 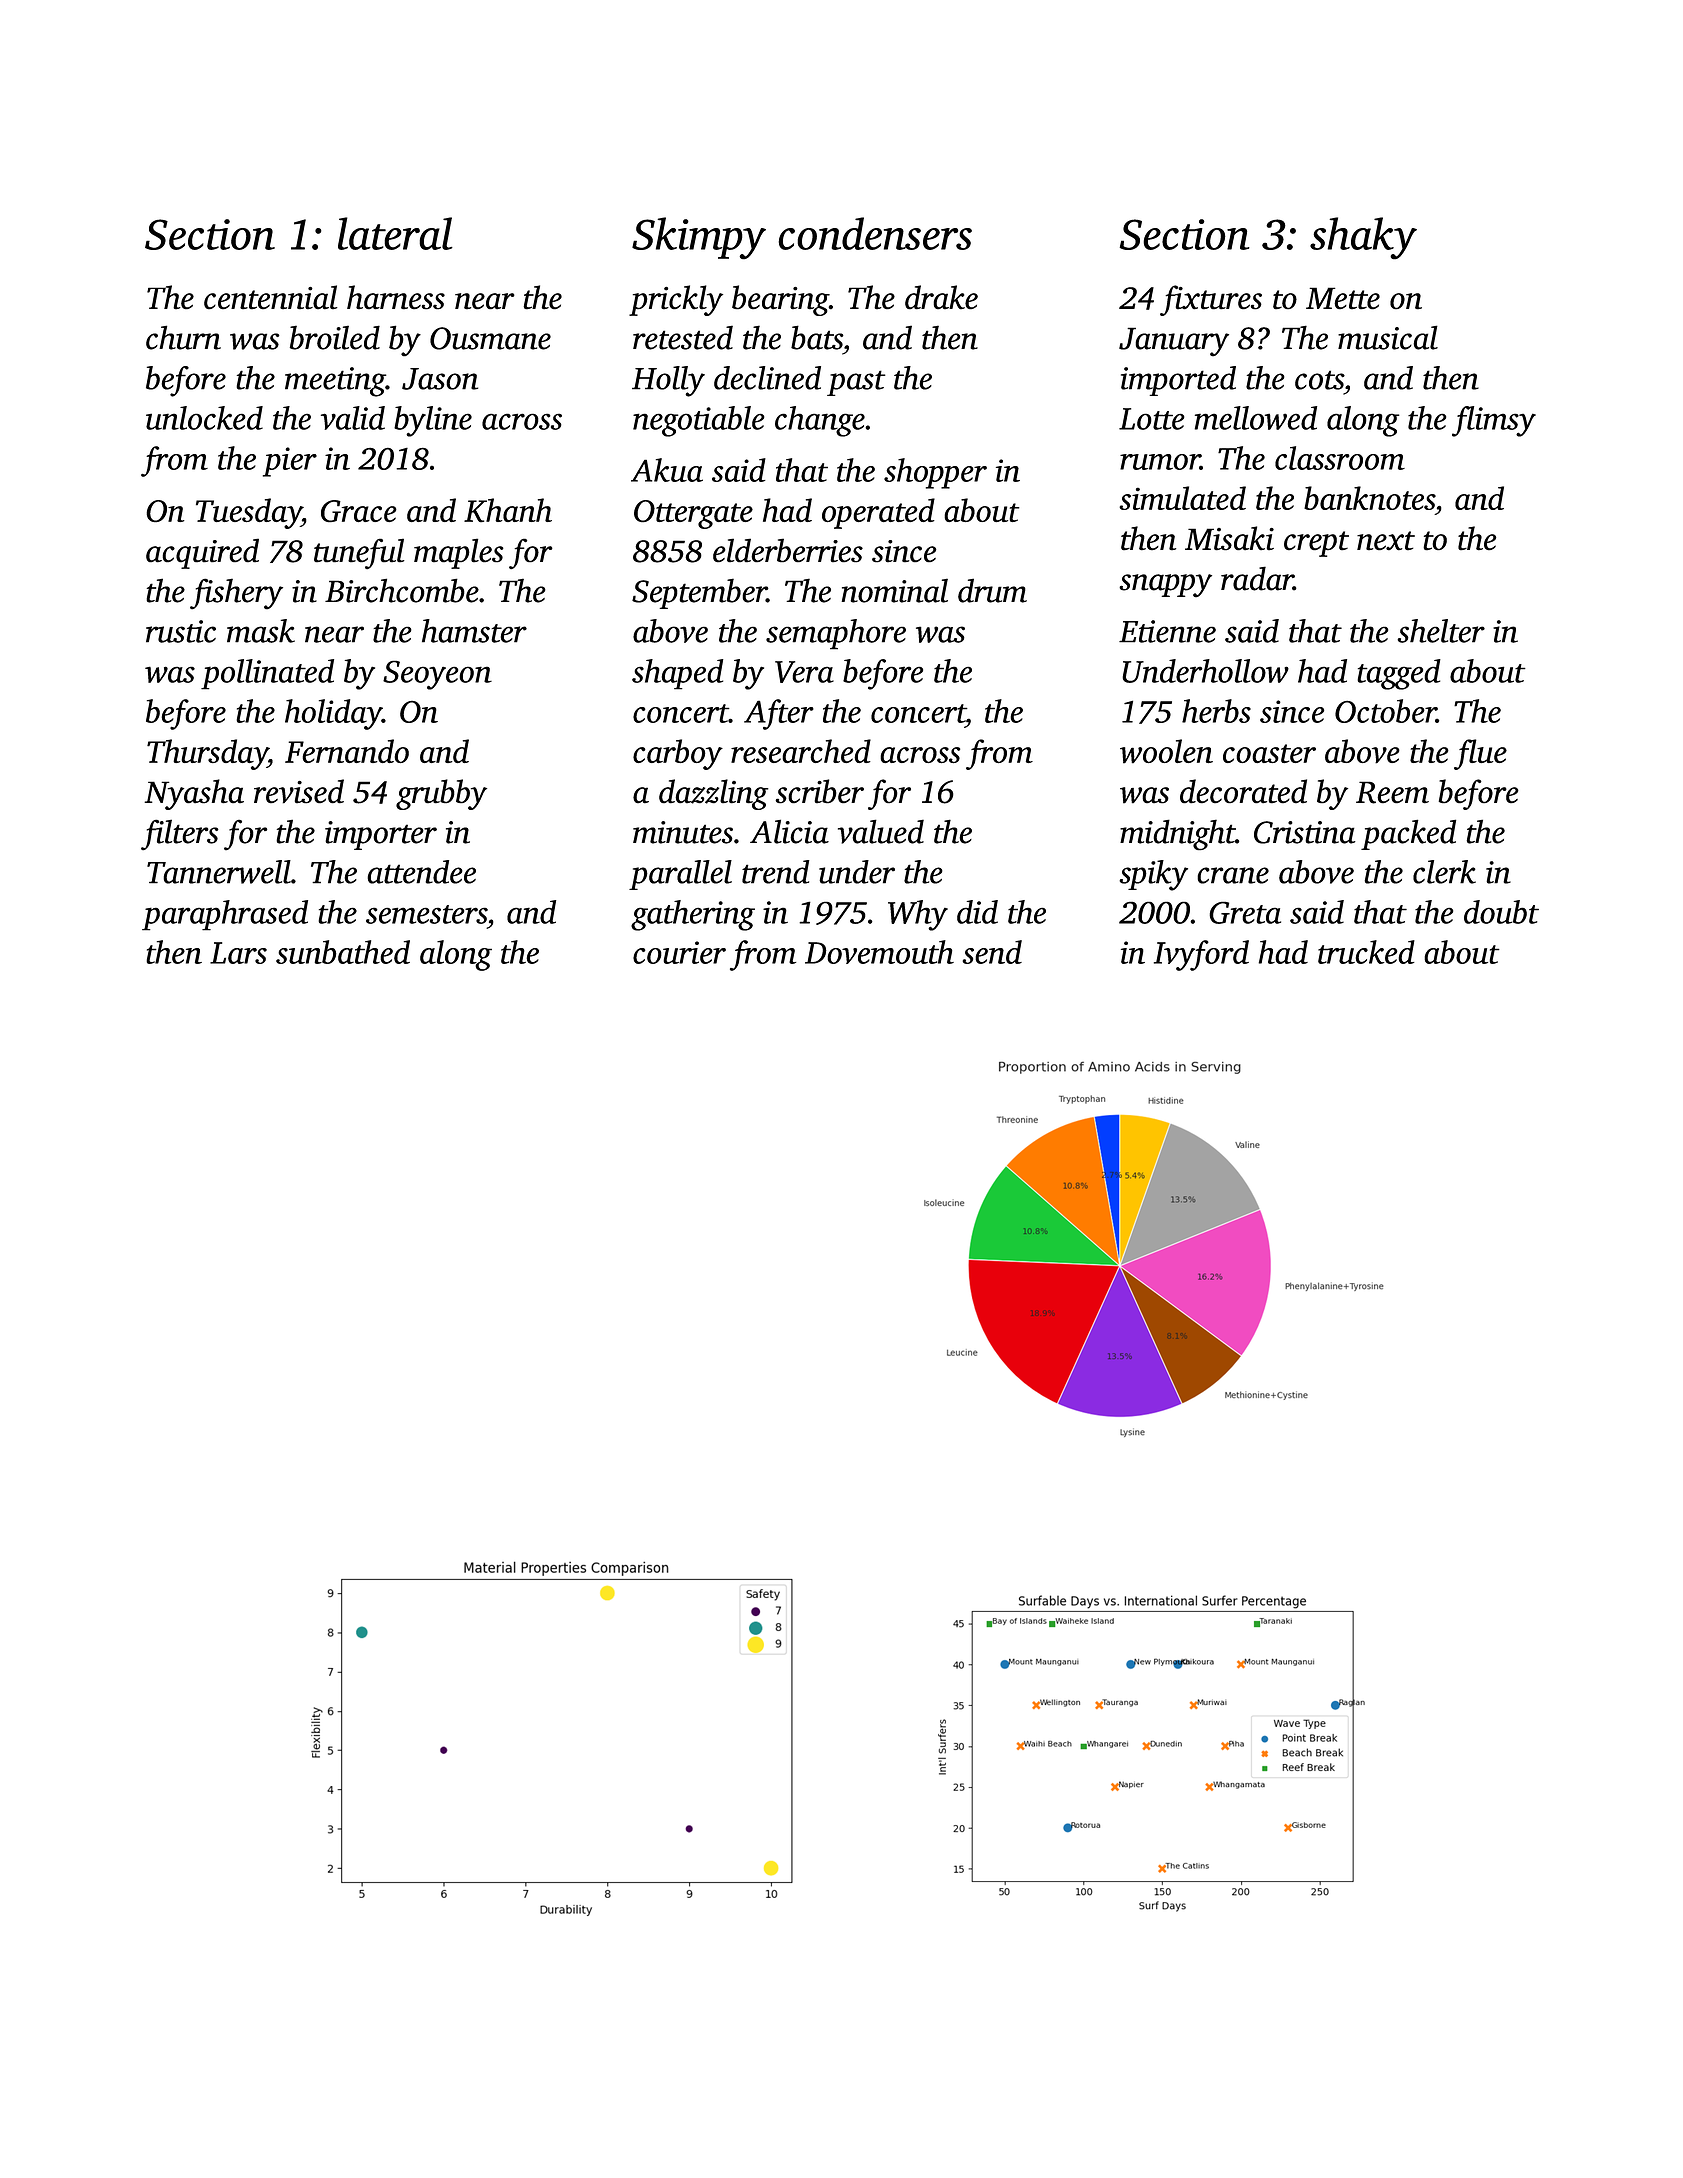 I want to click on past, so click(x=856, y=383).
